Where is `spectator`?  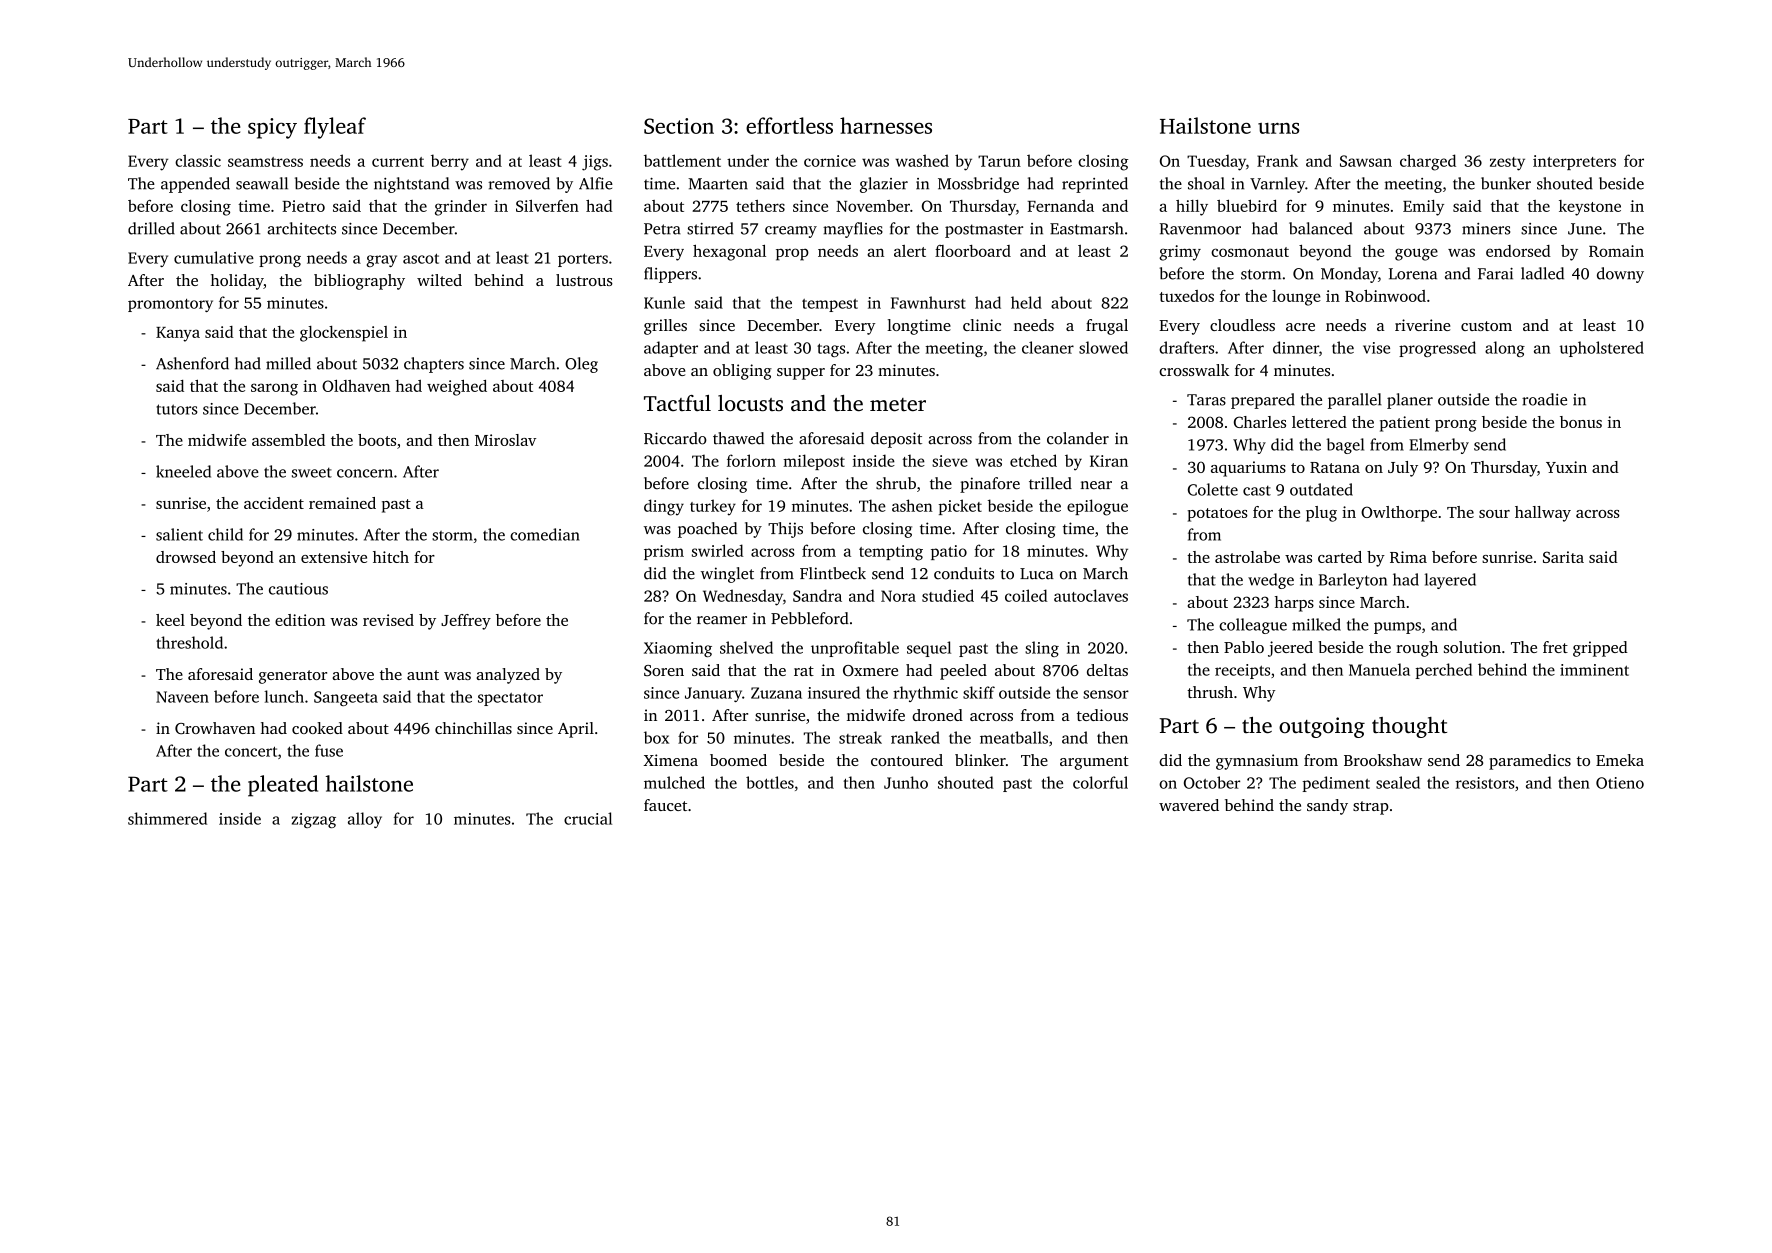
spectator is located at coordinates (510, 699).
